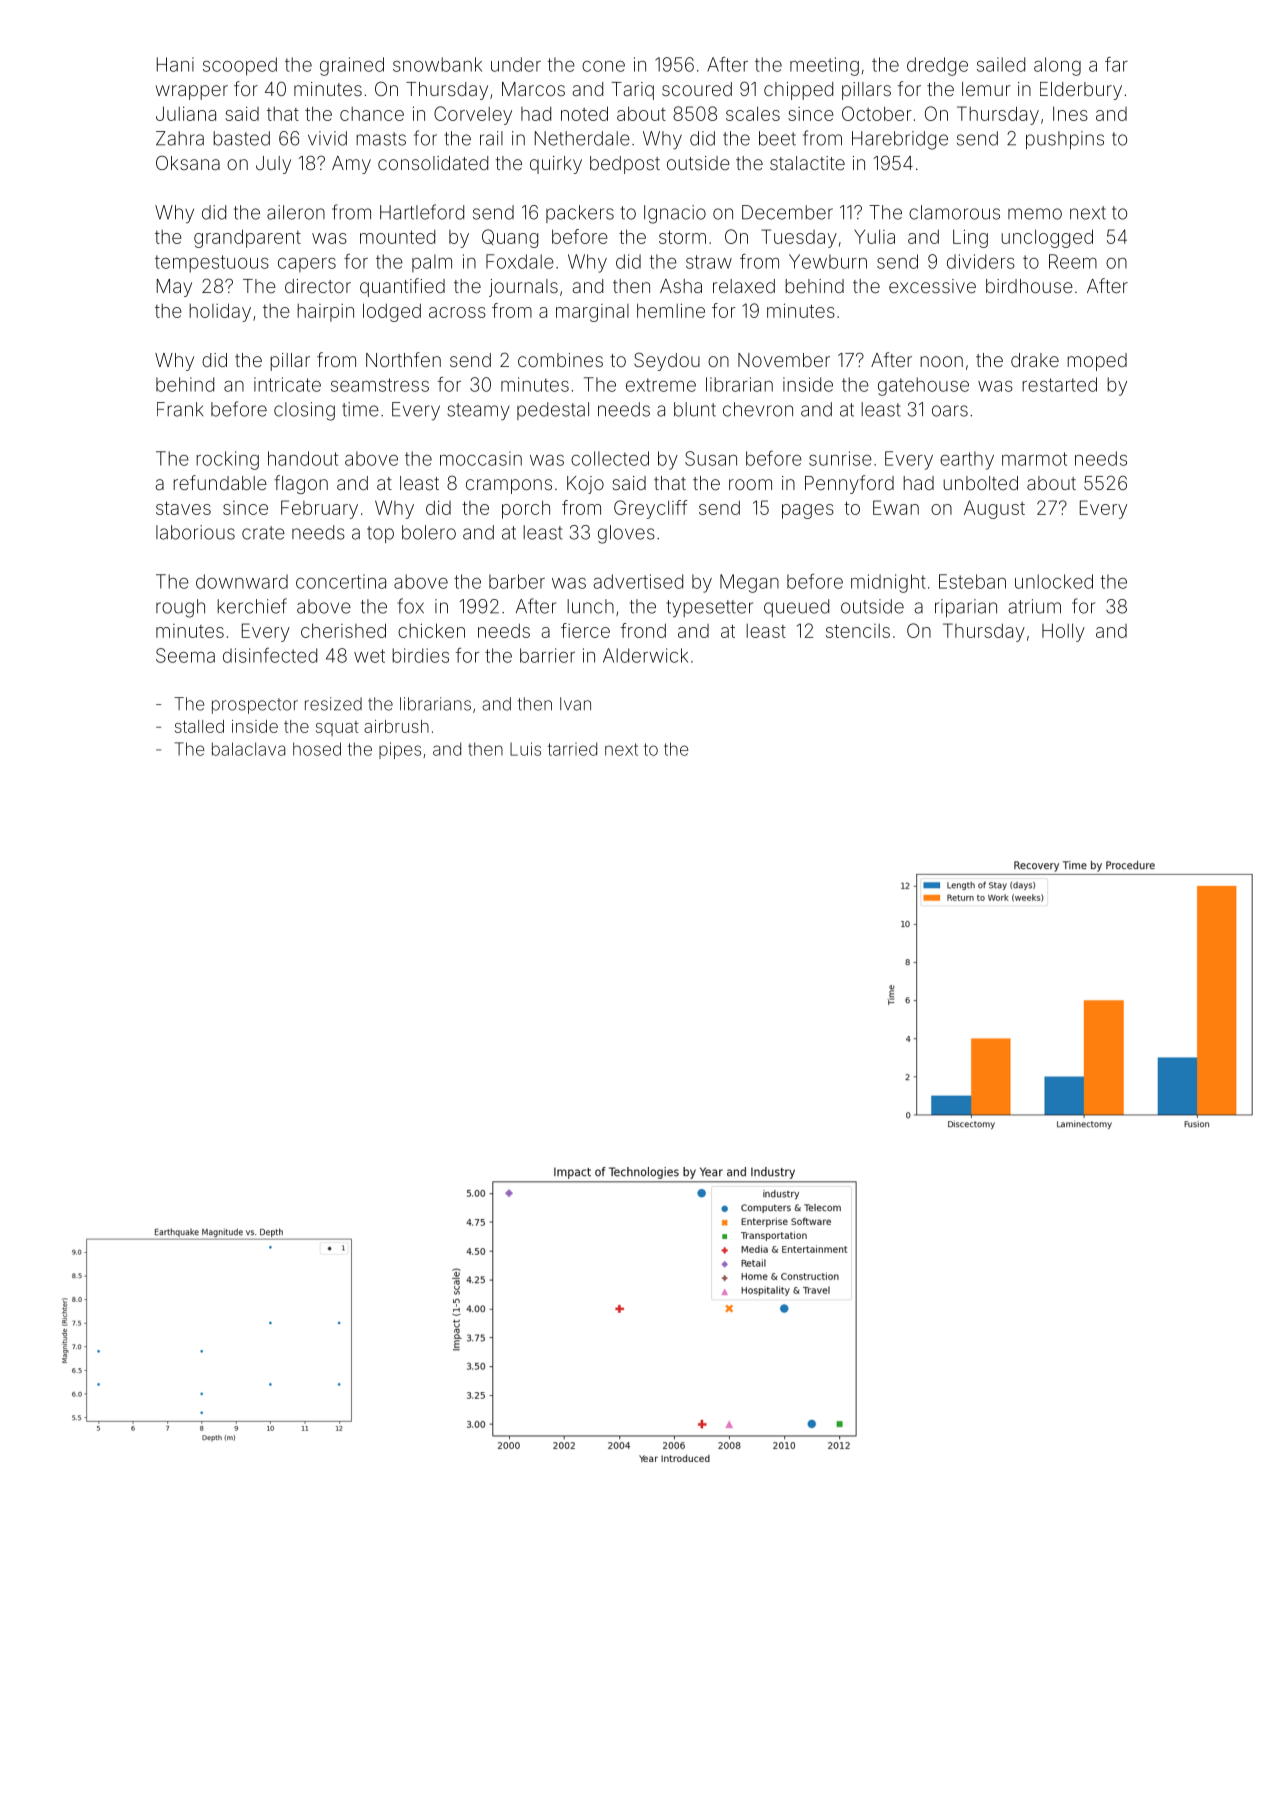 This screenshot has width=1283, height=1814. What do you see at coordinates (638, 581) in the screenshot?
I see `advertised` at bounding box center [638, 581].
